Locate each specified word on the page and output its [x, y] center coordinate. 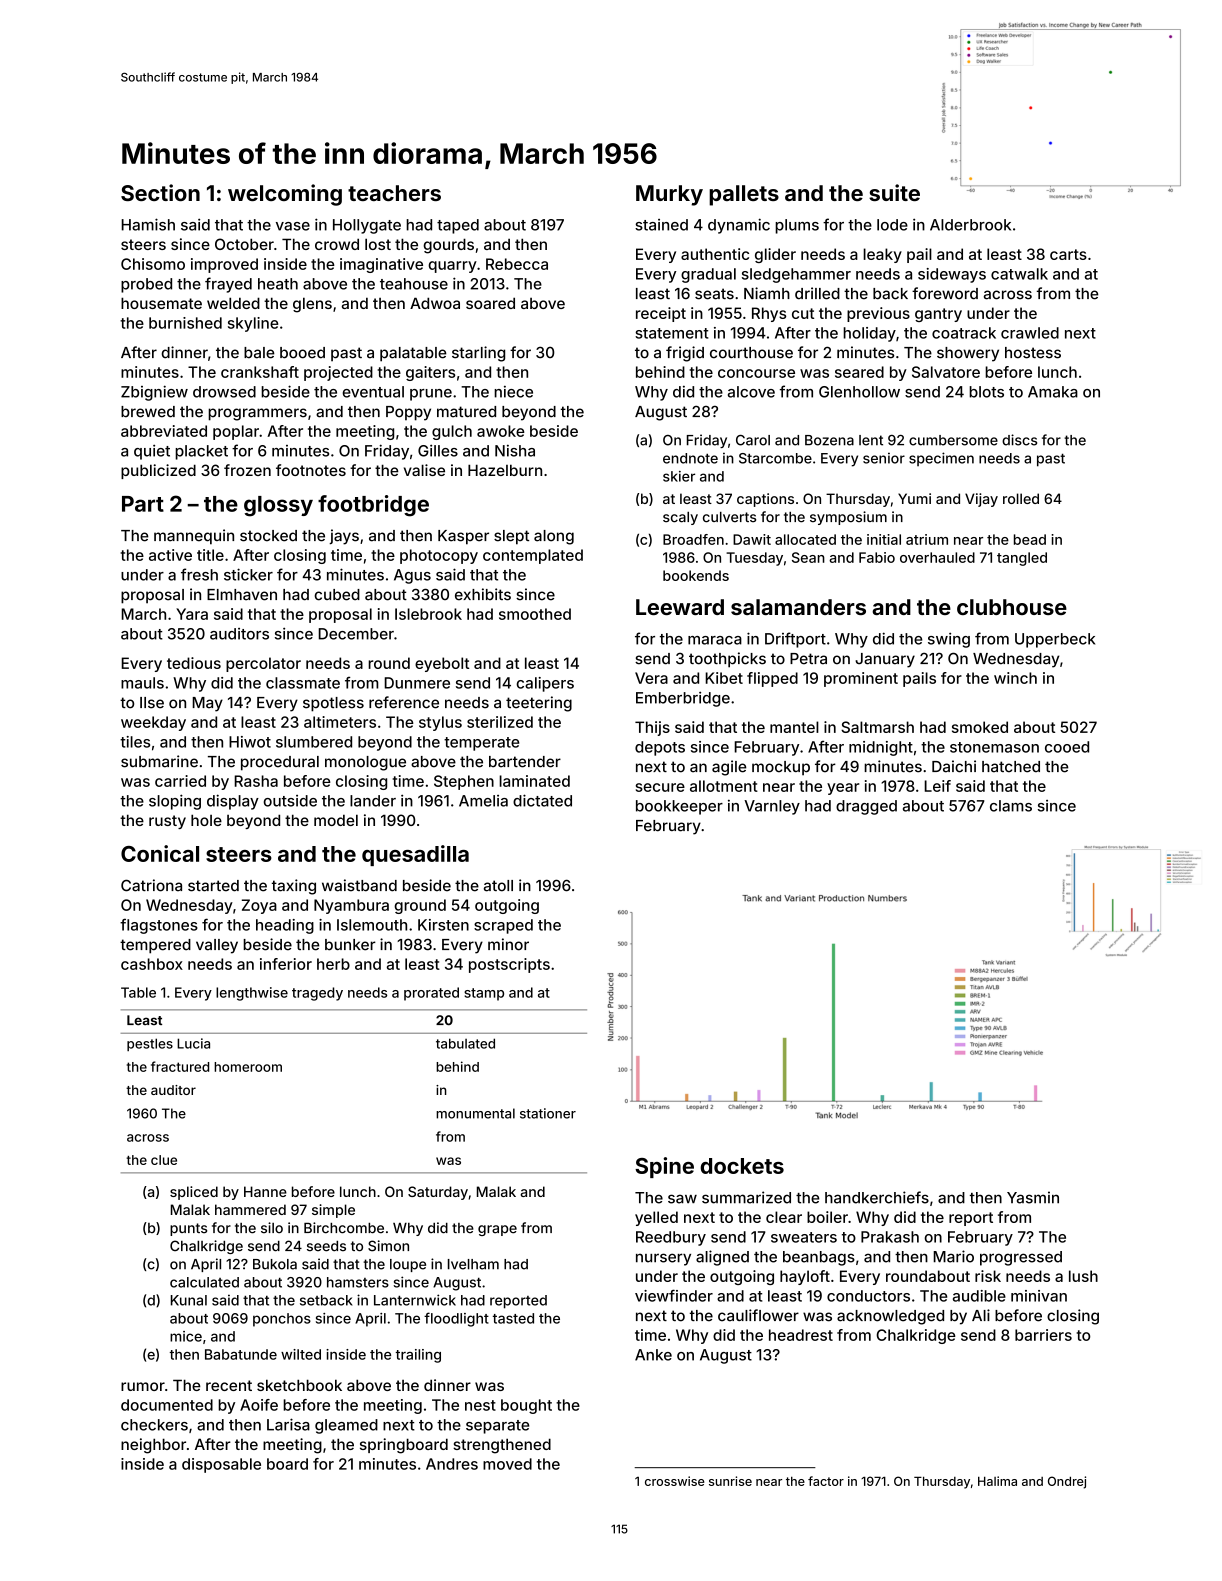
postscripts [509, 965]
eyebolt [442, 664]
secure [660, 787]
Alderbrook [970, 225]
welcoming [285, 195]
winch [1015, 678]
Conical [160, 853]
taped [458, 226]
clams [1011, 806]
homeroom [248, 1067]
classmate [303, 683]
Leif [937, 786]
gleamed [346, 1426]
